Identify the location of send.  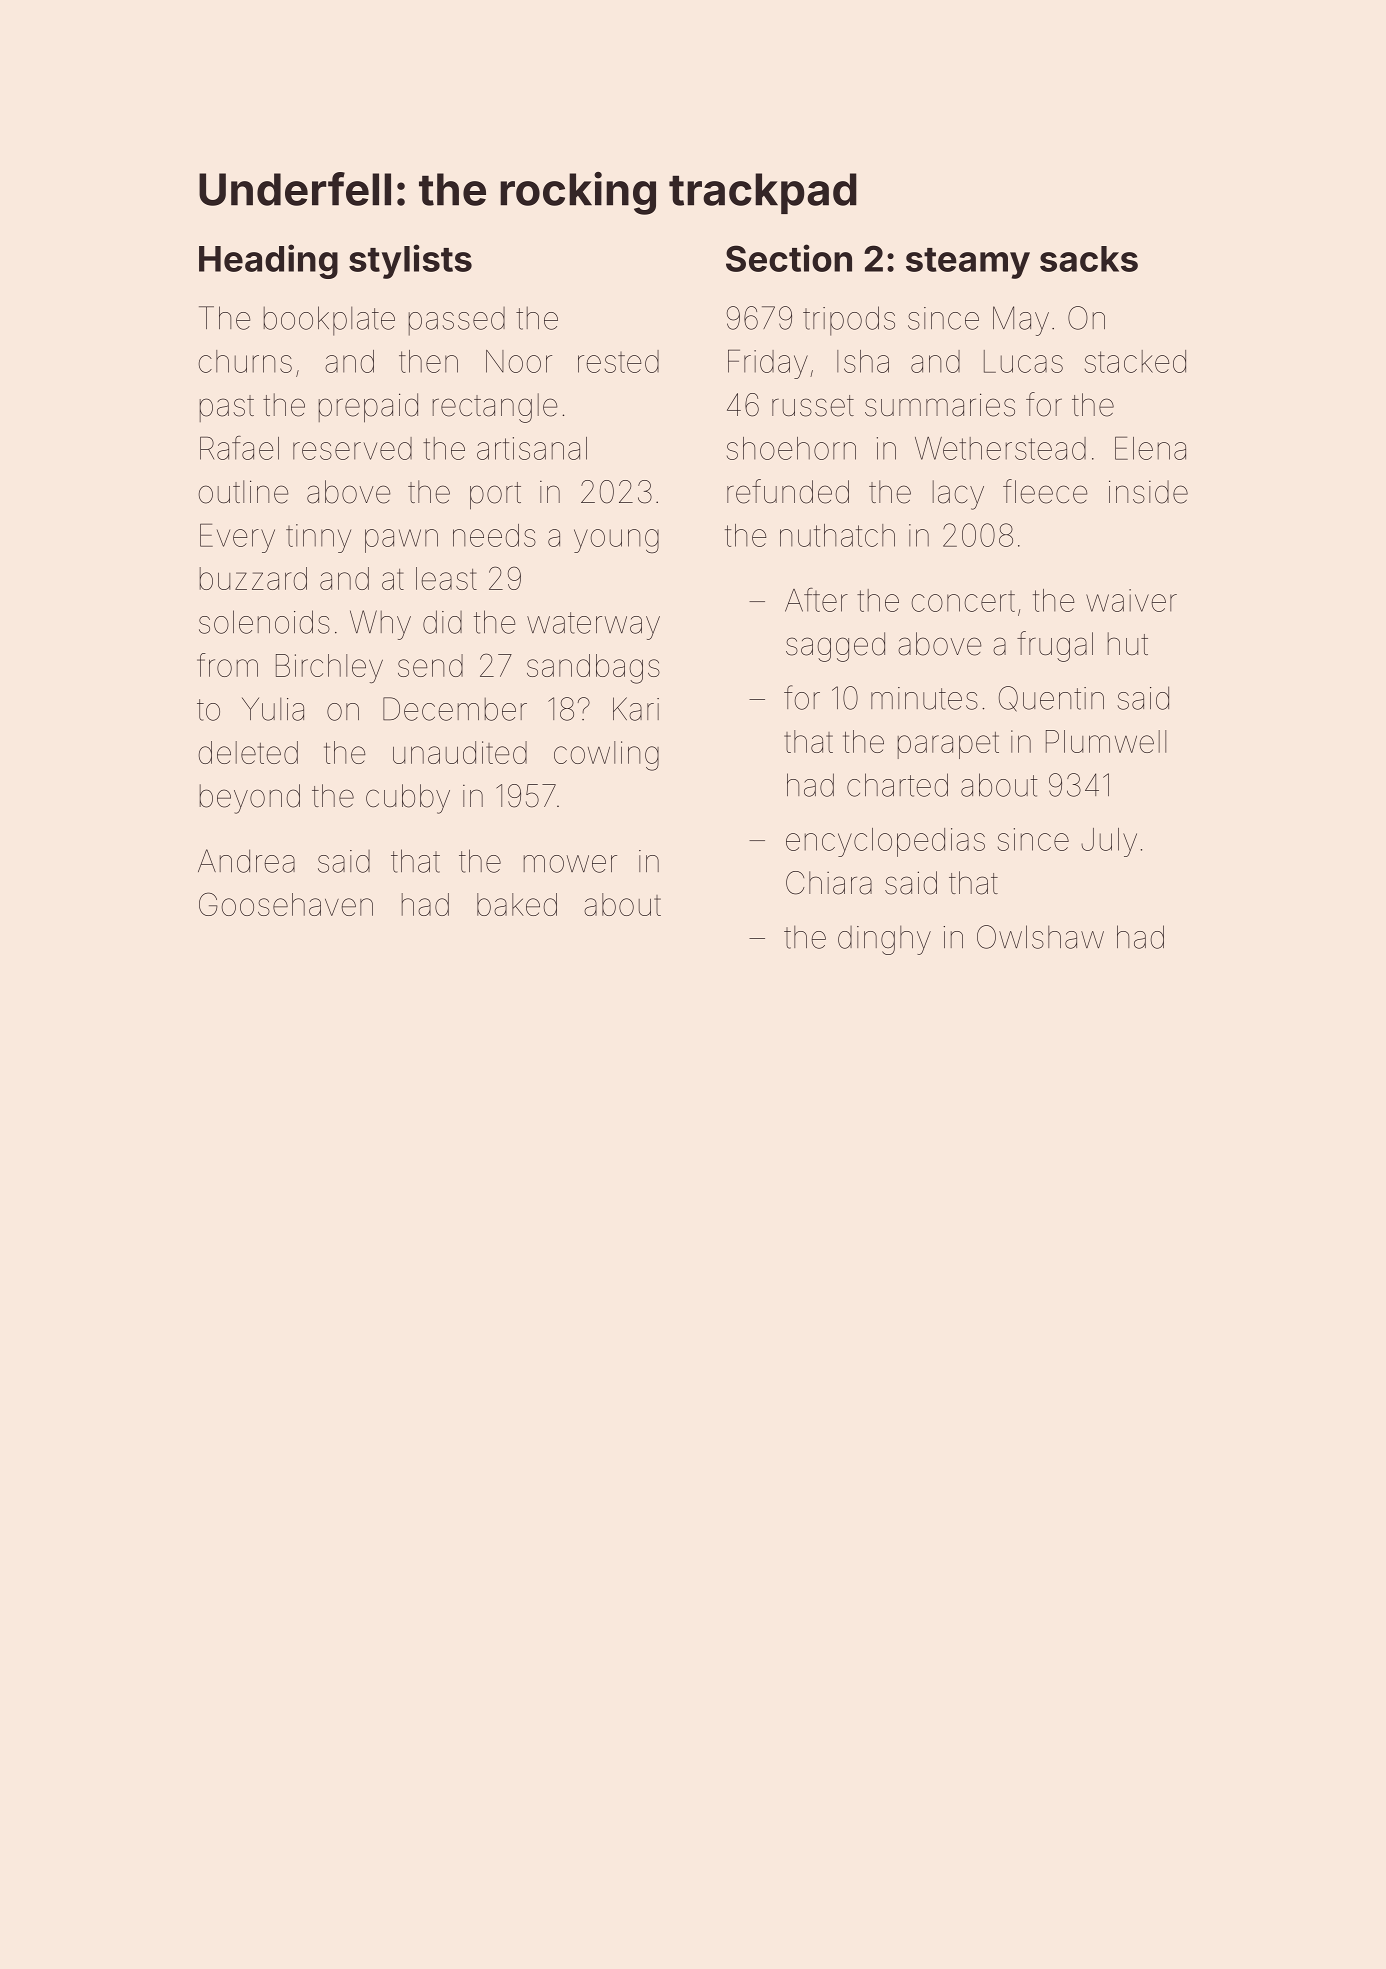
(430, 665).
